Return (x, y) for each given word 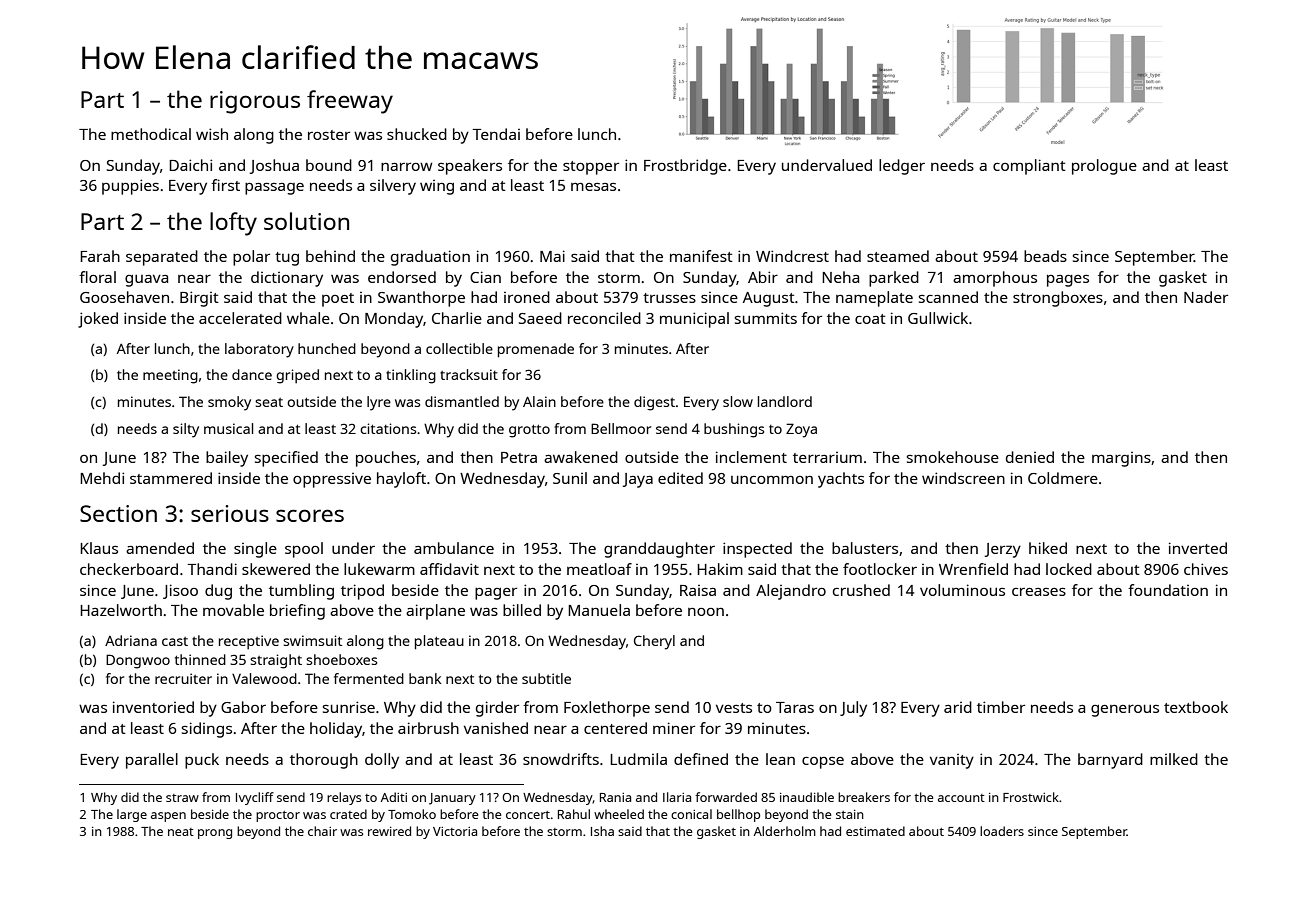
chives (1206, 569)
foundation (1168, 590)
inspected (757, 550)
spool (304, 550)
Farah (100, 256)
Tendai (496, 134)
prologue (1104, 167)
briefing (297, 612)
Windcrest (792, 256)
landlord (785, 401)
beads (1045, 256)
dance (252, 374)
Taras (795, 707)
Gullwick (938, 318)
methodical (151, 134)
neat (181, 832)
